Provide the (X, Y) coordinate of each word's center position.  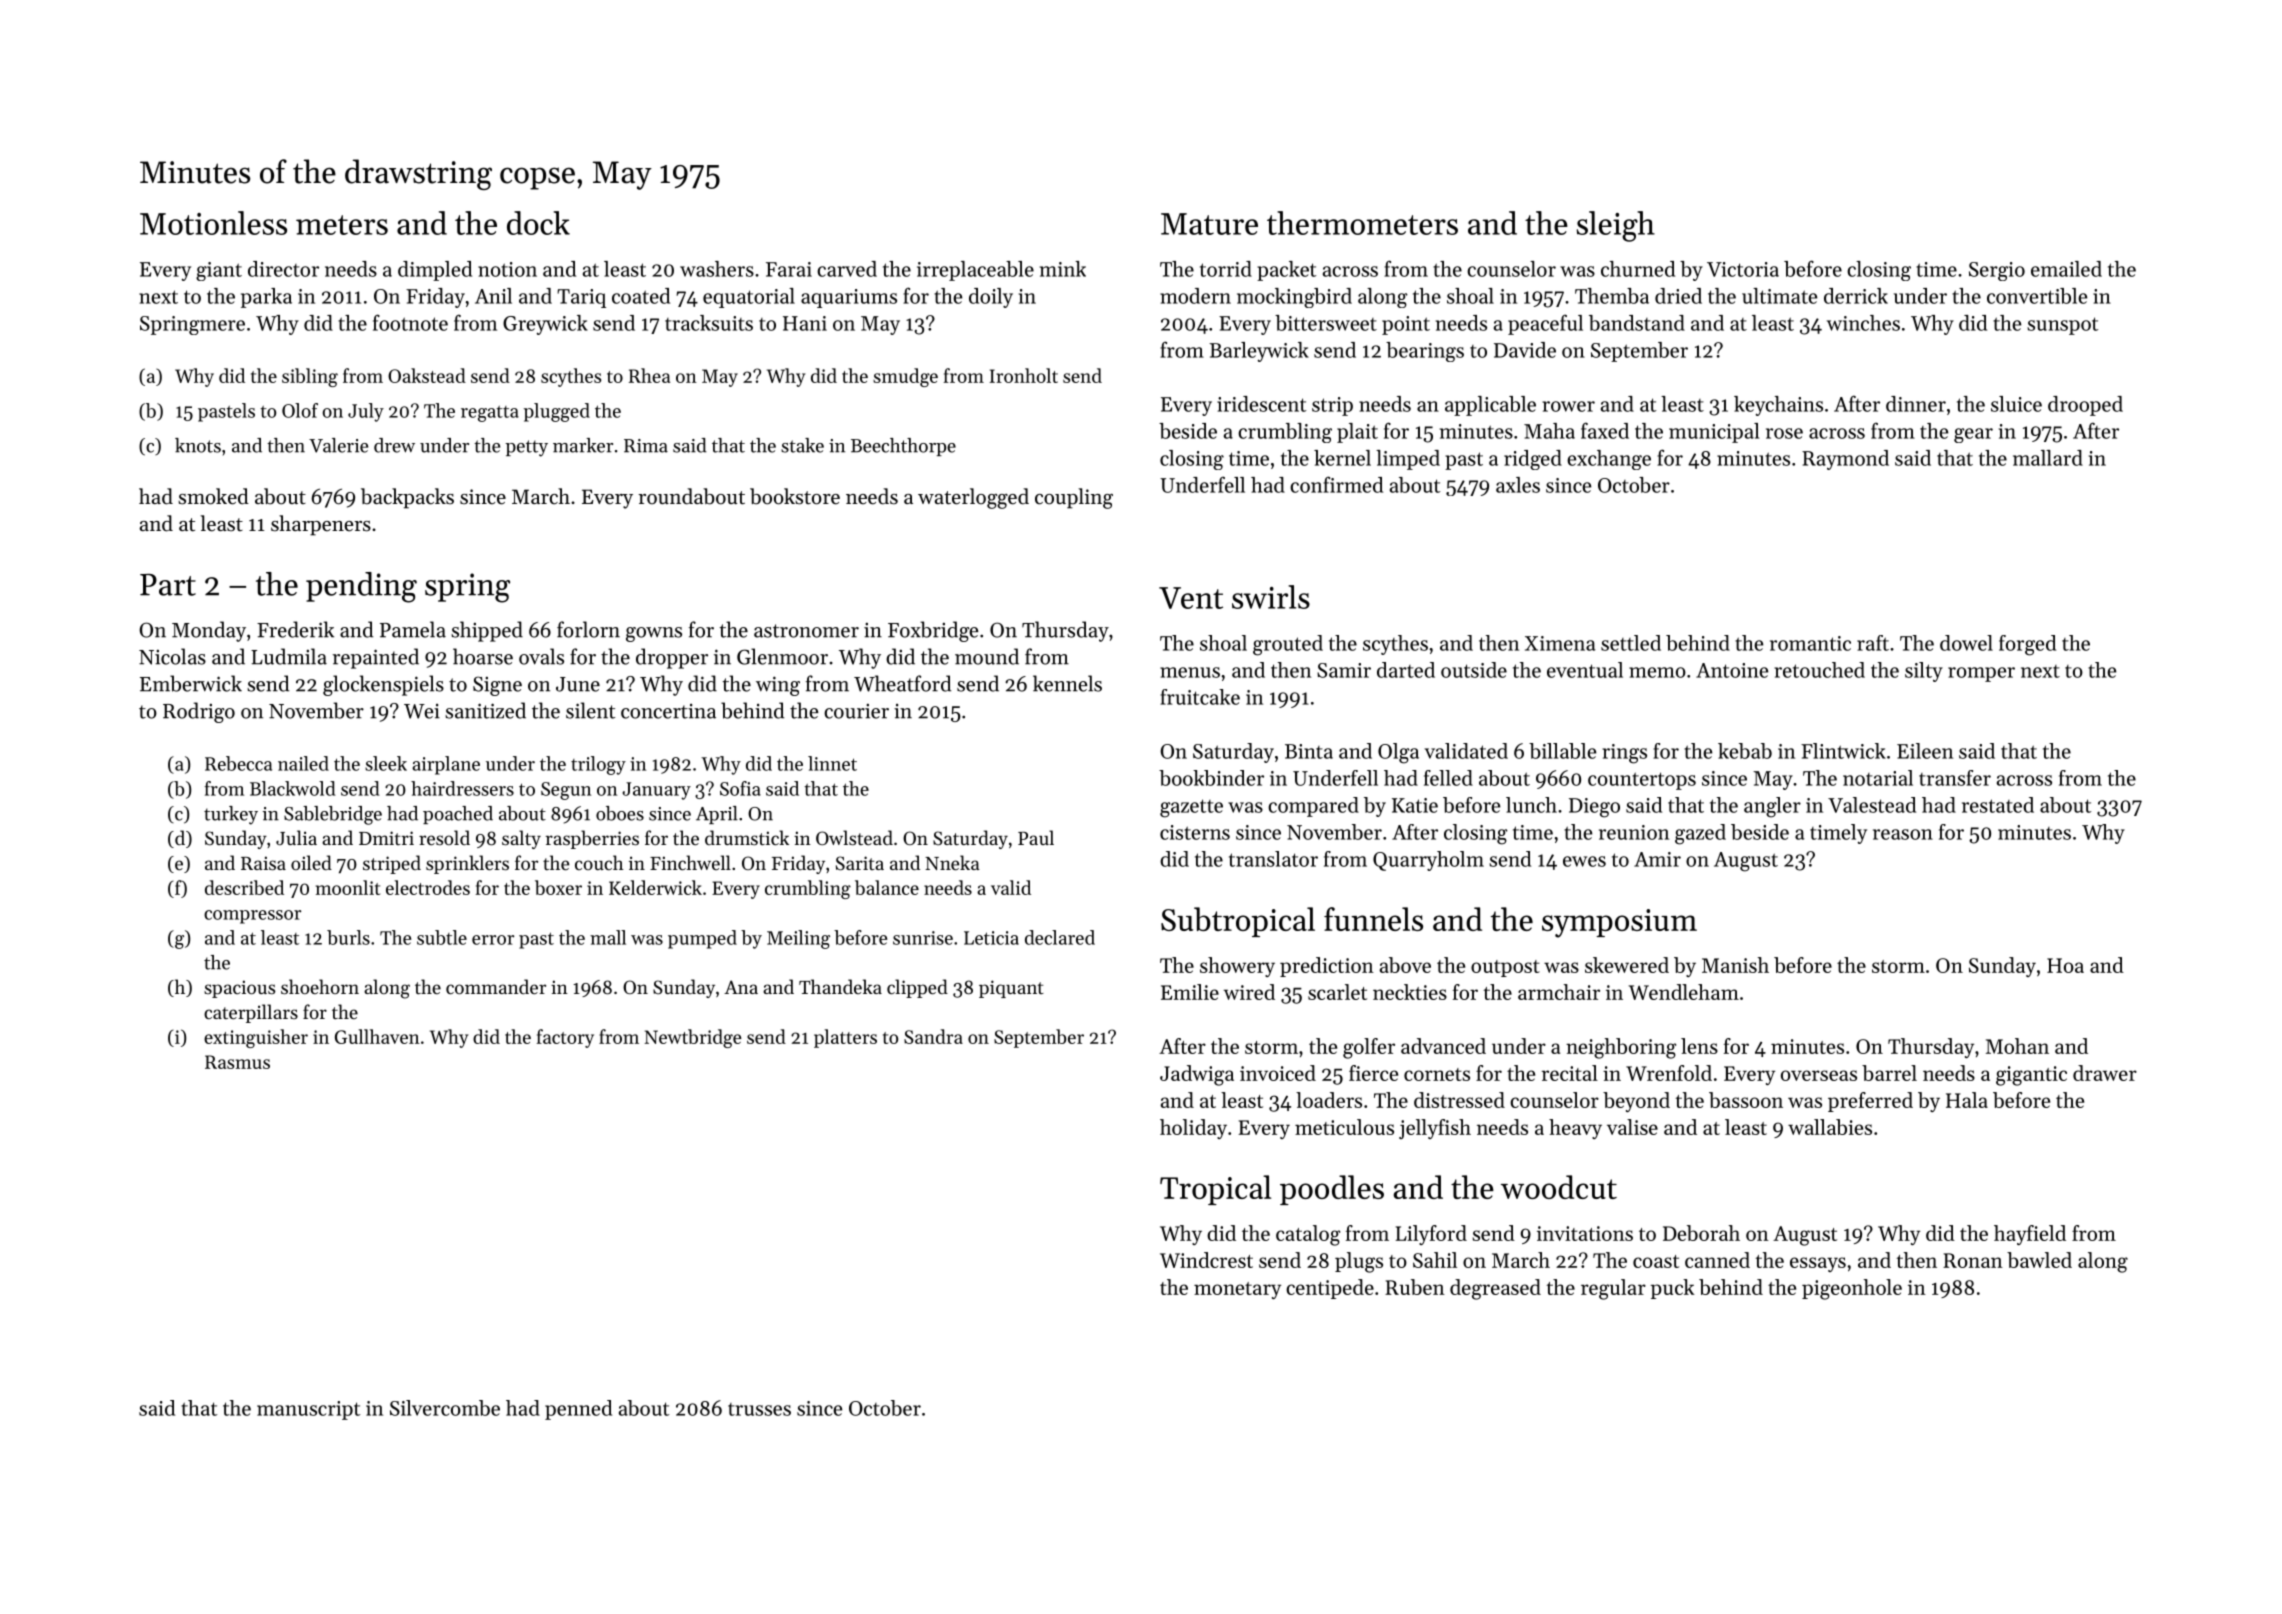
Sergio (1997, 271)
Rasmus (237, 1062)
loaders (1329, 1100)
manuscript (308, 1410)
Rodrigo (199, 712)
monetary (1237, 1290)
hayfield (2030, 1235)
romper (1981, 674)
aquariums (849, 298)
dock (538, 223)
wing (778, 686)
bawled (2039, 1260)
